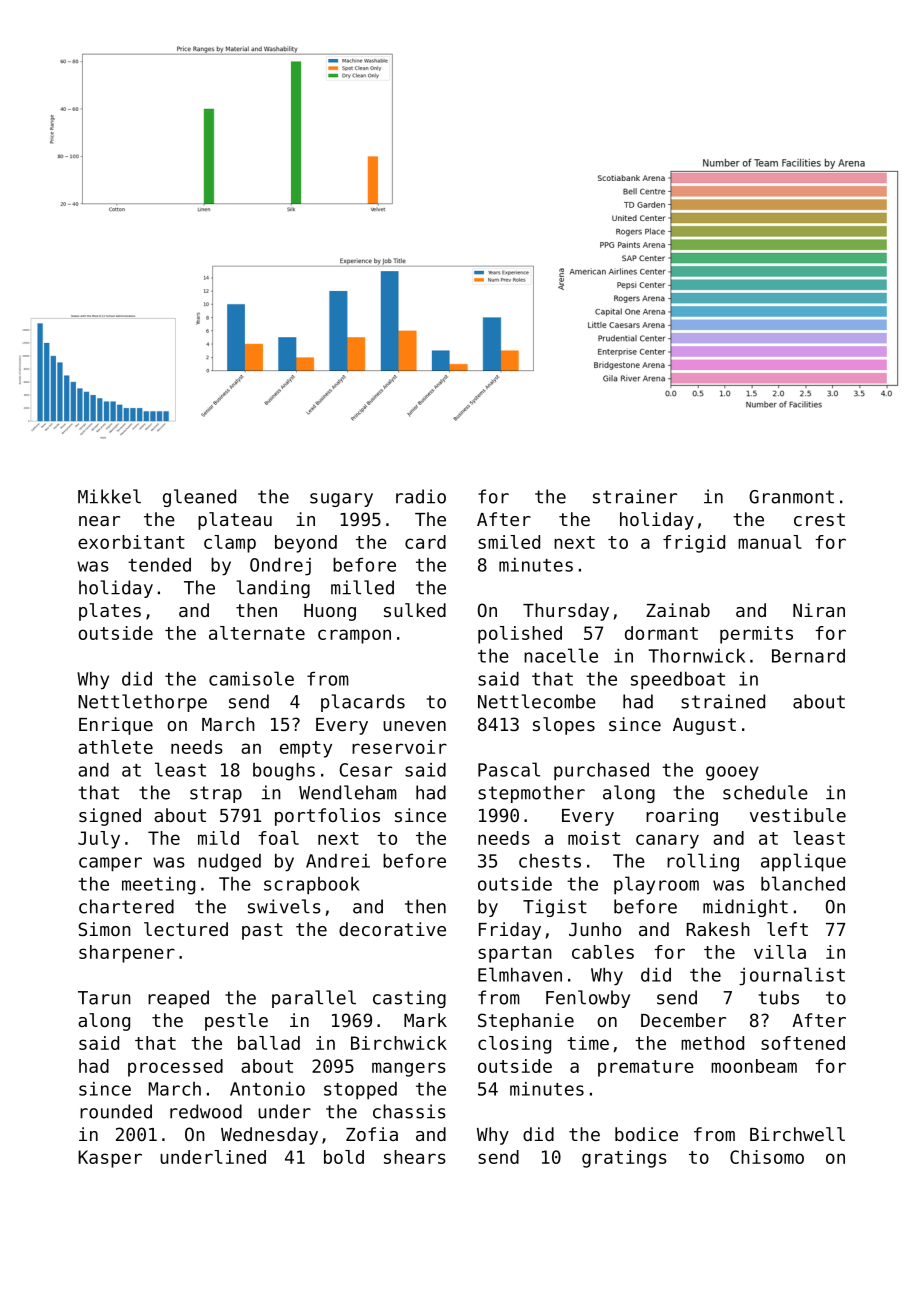 This screenshot has height=1314, width=924. What do you see at coordinates (791, 497) in the screenshot?
I see `Granmont` at bounding box center [791, 497].
